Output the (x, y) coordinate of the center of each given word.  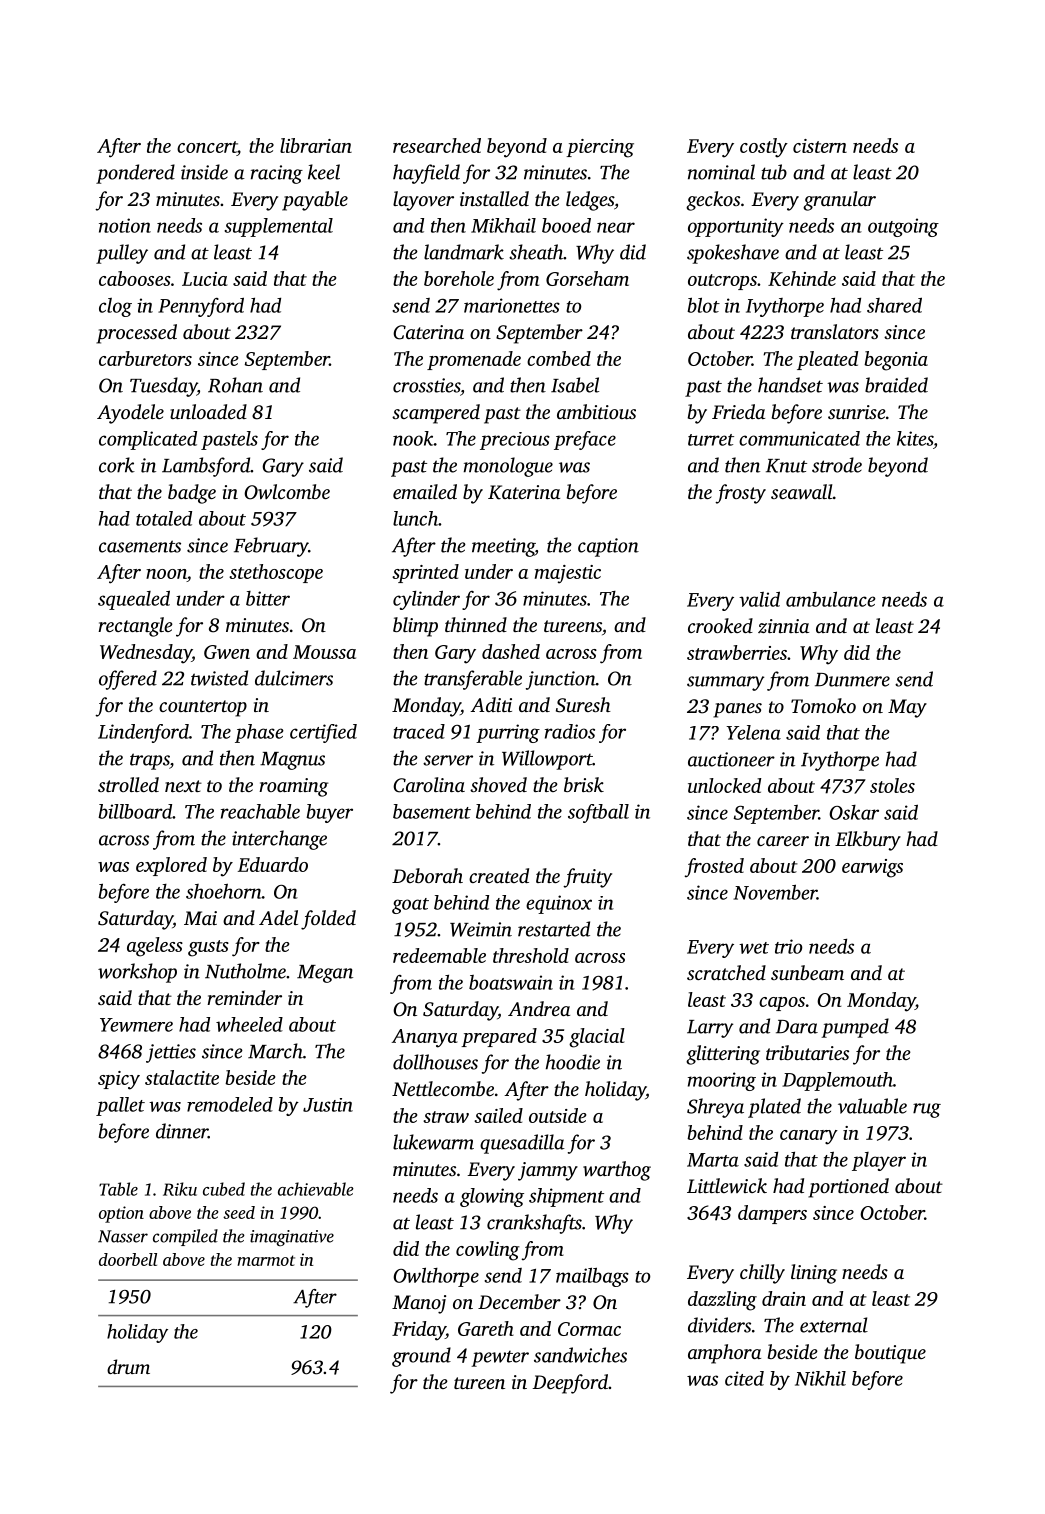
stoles (892, 785)
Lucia (205, 279)
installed (494, 198)
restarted (554, 929)
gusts (208, 948)
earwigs (872, 868)
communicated (799, 438)
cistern (820, 146)
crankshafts (534, 1224)
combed (559, 358)
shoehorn (224, 891)
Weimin (481, 929)
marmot (266, 1260)
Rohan (235, 385)
